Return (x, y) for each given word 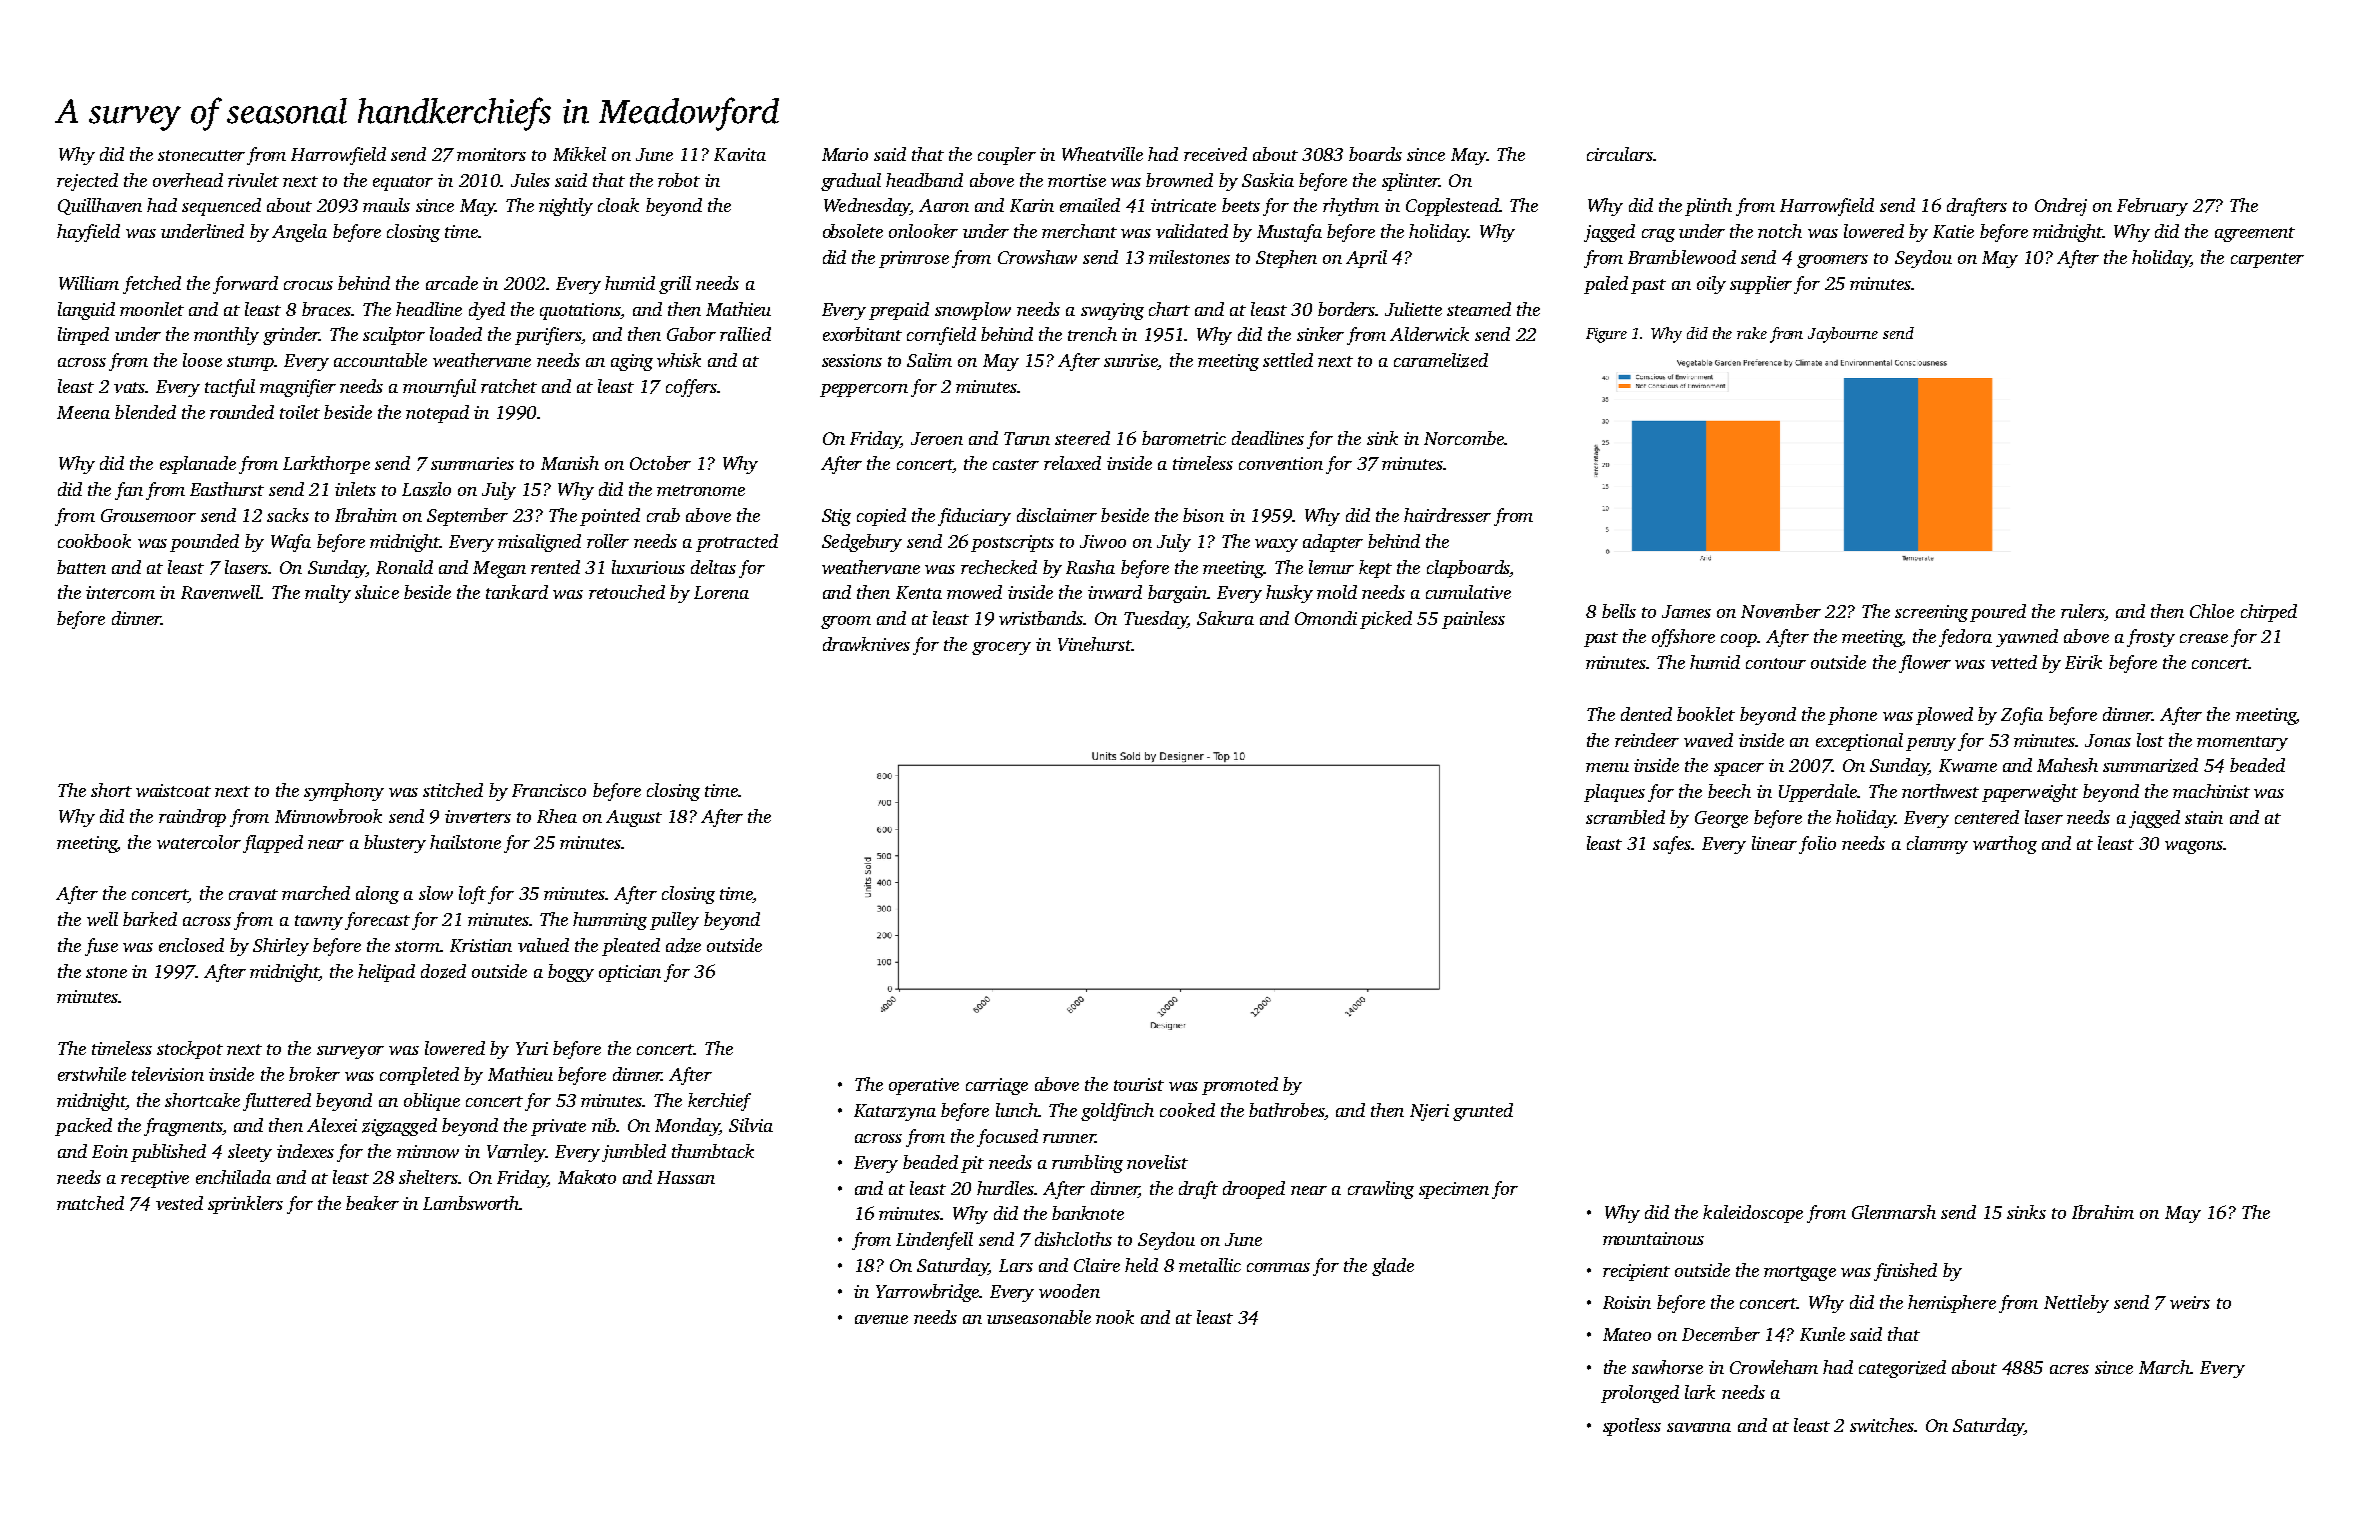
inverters (478, 816)
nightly (566, 207)
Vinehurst (1094, 644)
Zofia (2022, 716)
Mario (845, 154)
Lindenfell (934, 1241)
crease (2204, 638)
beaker (372, 1203)
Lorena (721, 592)
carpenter (2267, 260)
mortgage (1800, 1273)
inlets (355, 489)
